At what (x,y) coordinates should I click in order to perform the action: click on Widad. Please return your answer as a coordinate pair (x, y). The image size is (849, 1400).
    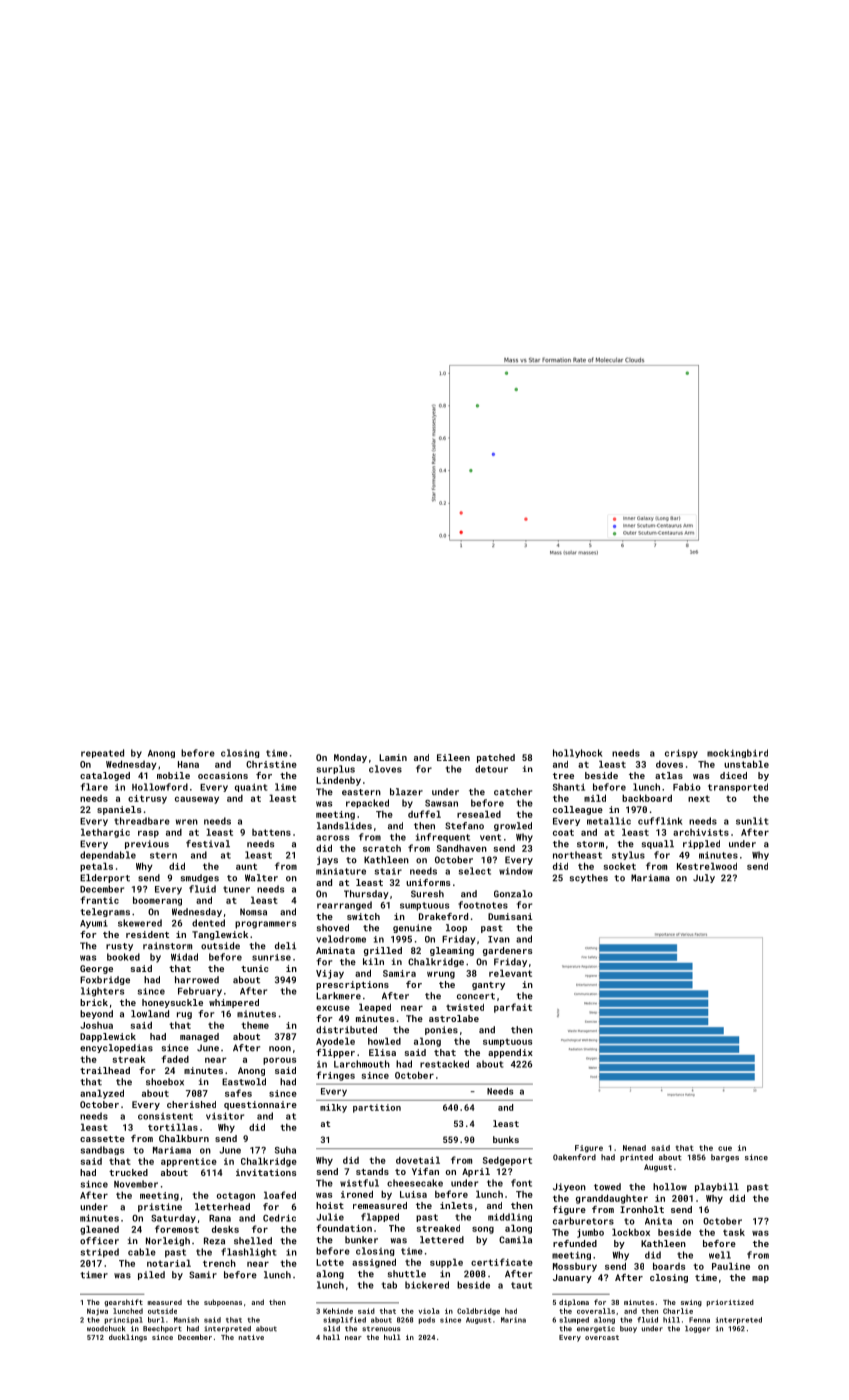
    Looking at the image, I should click on (184, 957).
